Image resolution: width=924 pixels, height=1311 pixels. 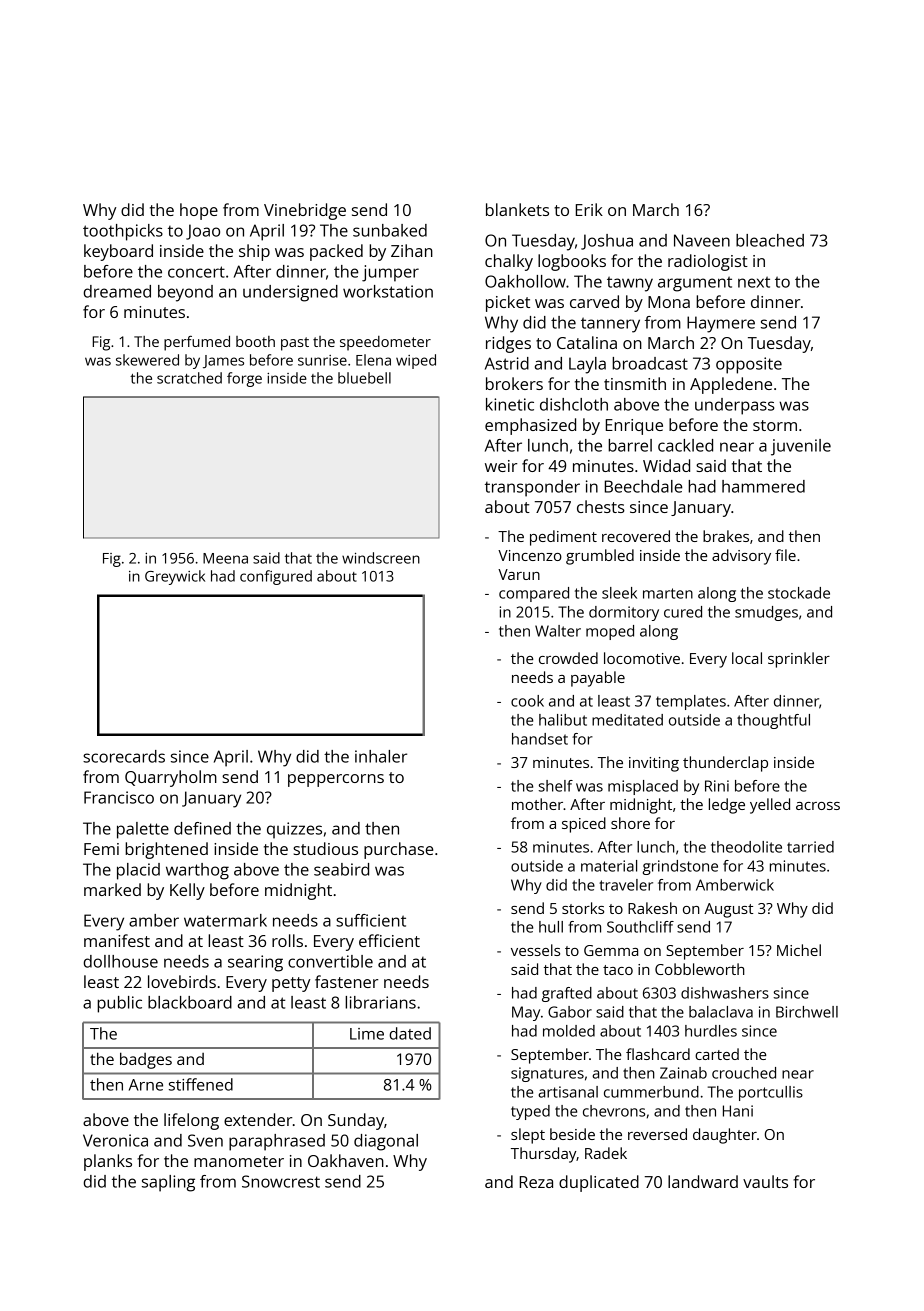 What do you see at coordinates (807, 1012) in the screenshot?
I see `Birchwell` at bounding box center [807, 1012].
